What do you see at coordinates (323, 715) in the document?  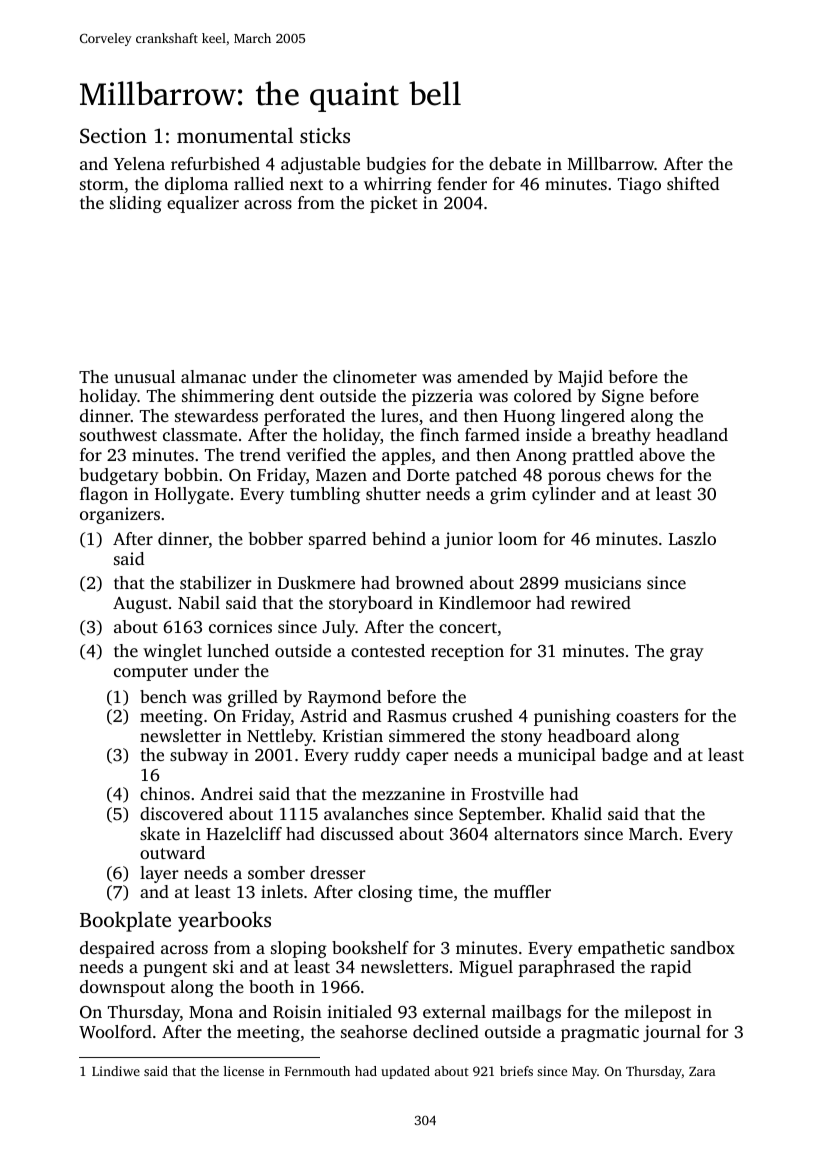 I see `Astrid` at bounding box center [323, 715].
